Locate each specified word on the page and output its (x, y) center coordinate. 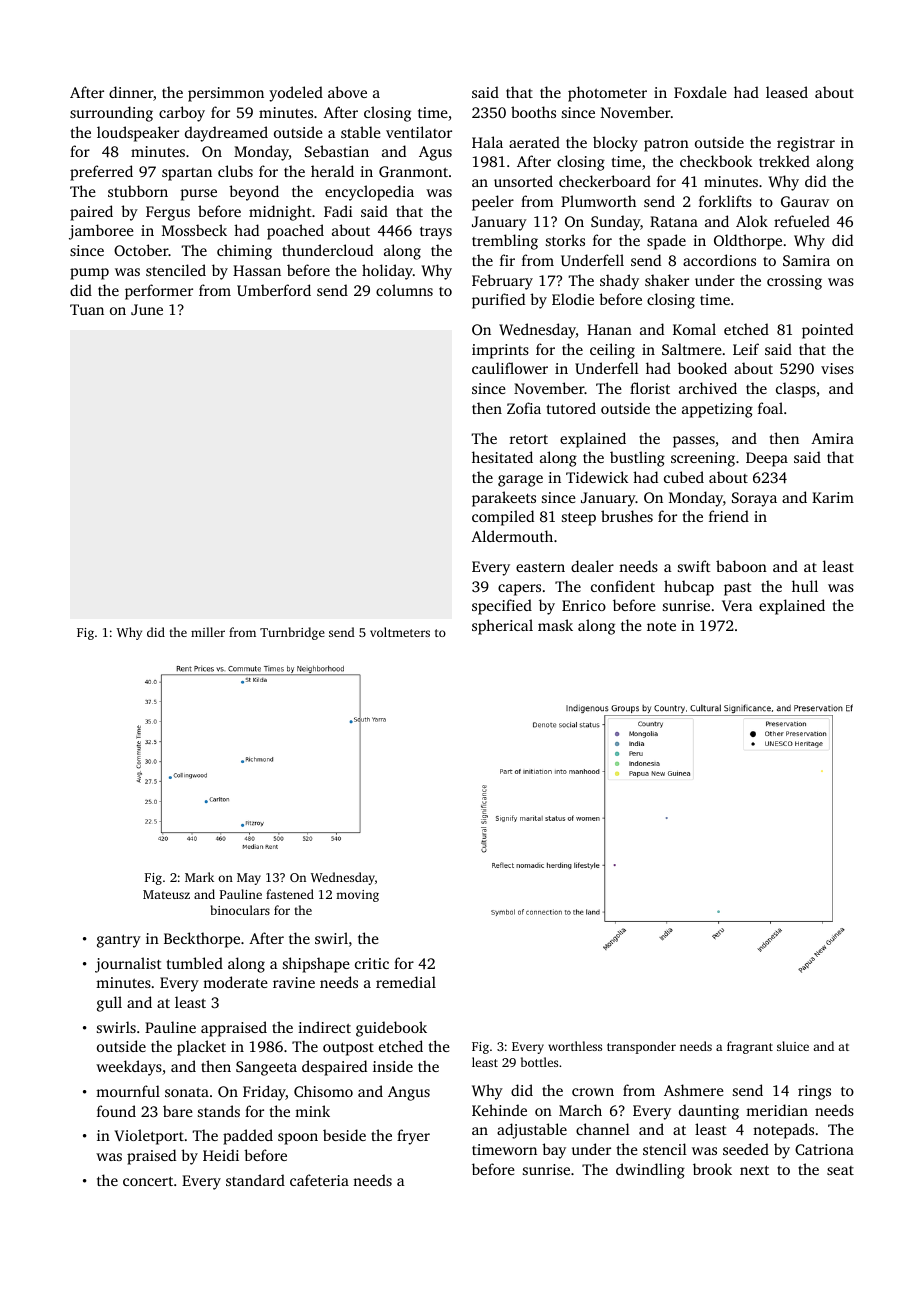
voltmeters (400, 632)
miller (208, 632)
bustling (637, 459)
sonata (187, 1092)
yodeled (296, 94)
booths (533, 112)
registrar (806, 144)
